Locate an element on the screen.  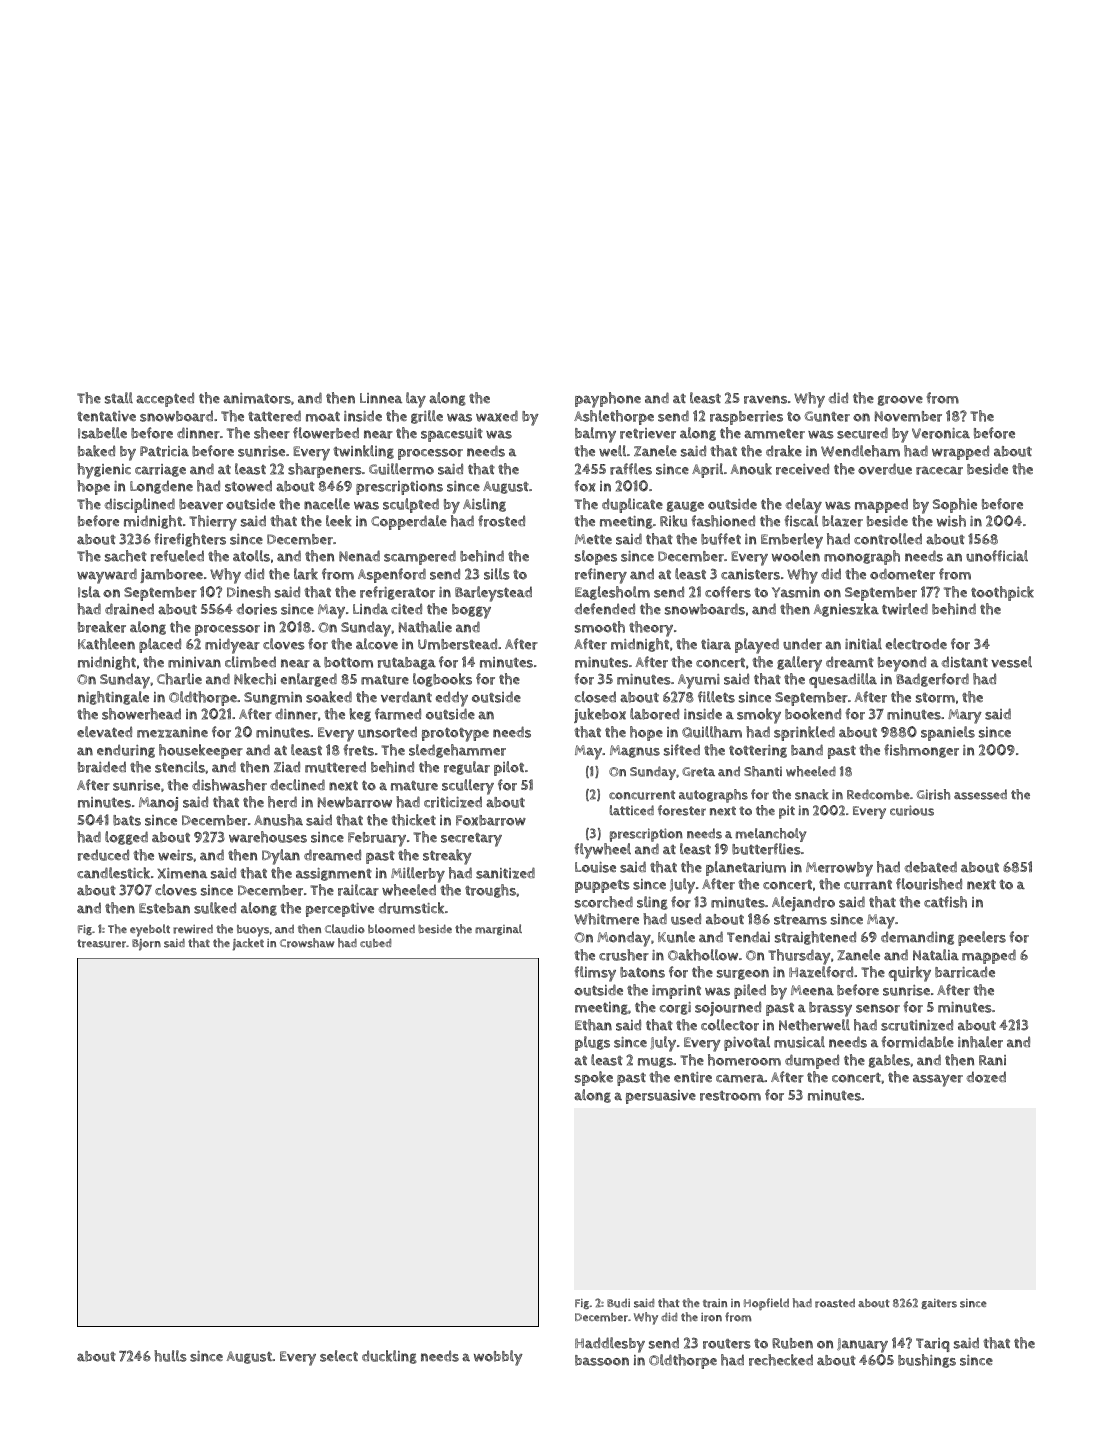
Linnea is located at coordinates (381, 398).
